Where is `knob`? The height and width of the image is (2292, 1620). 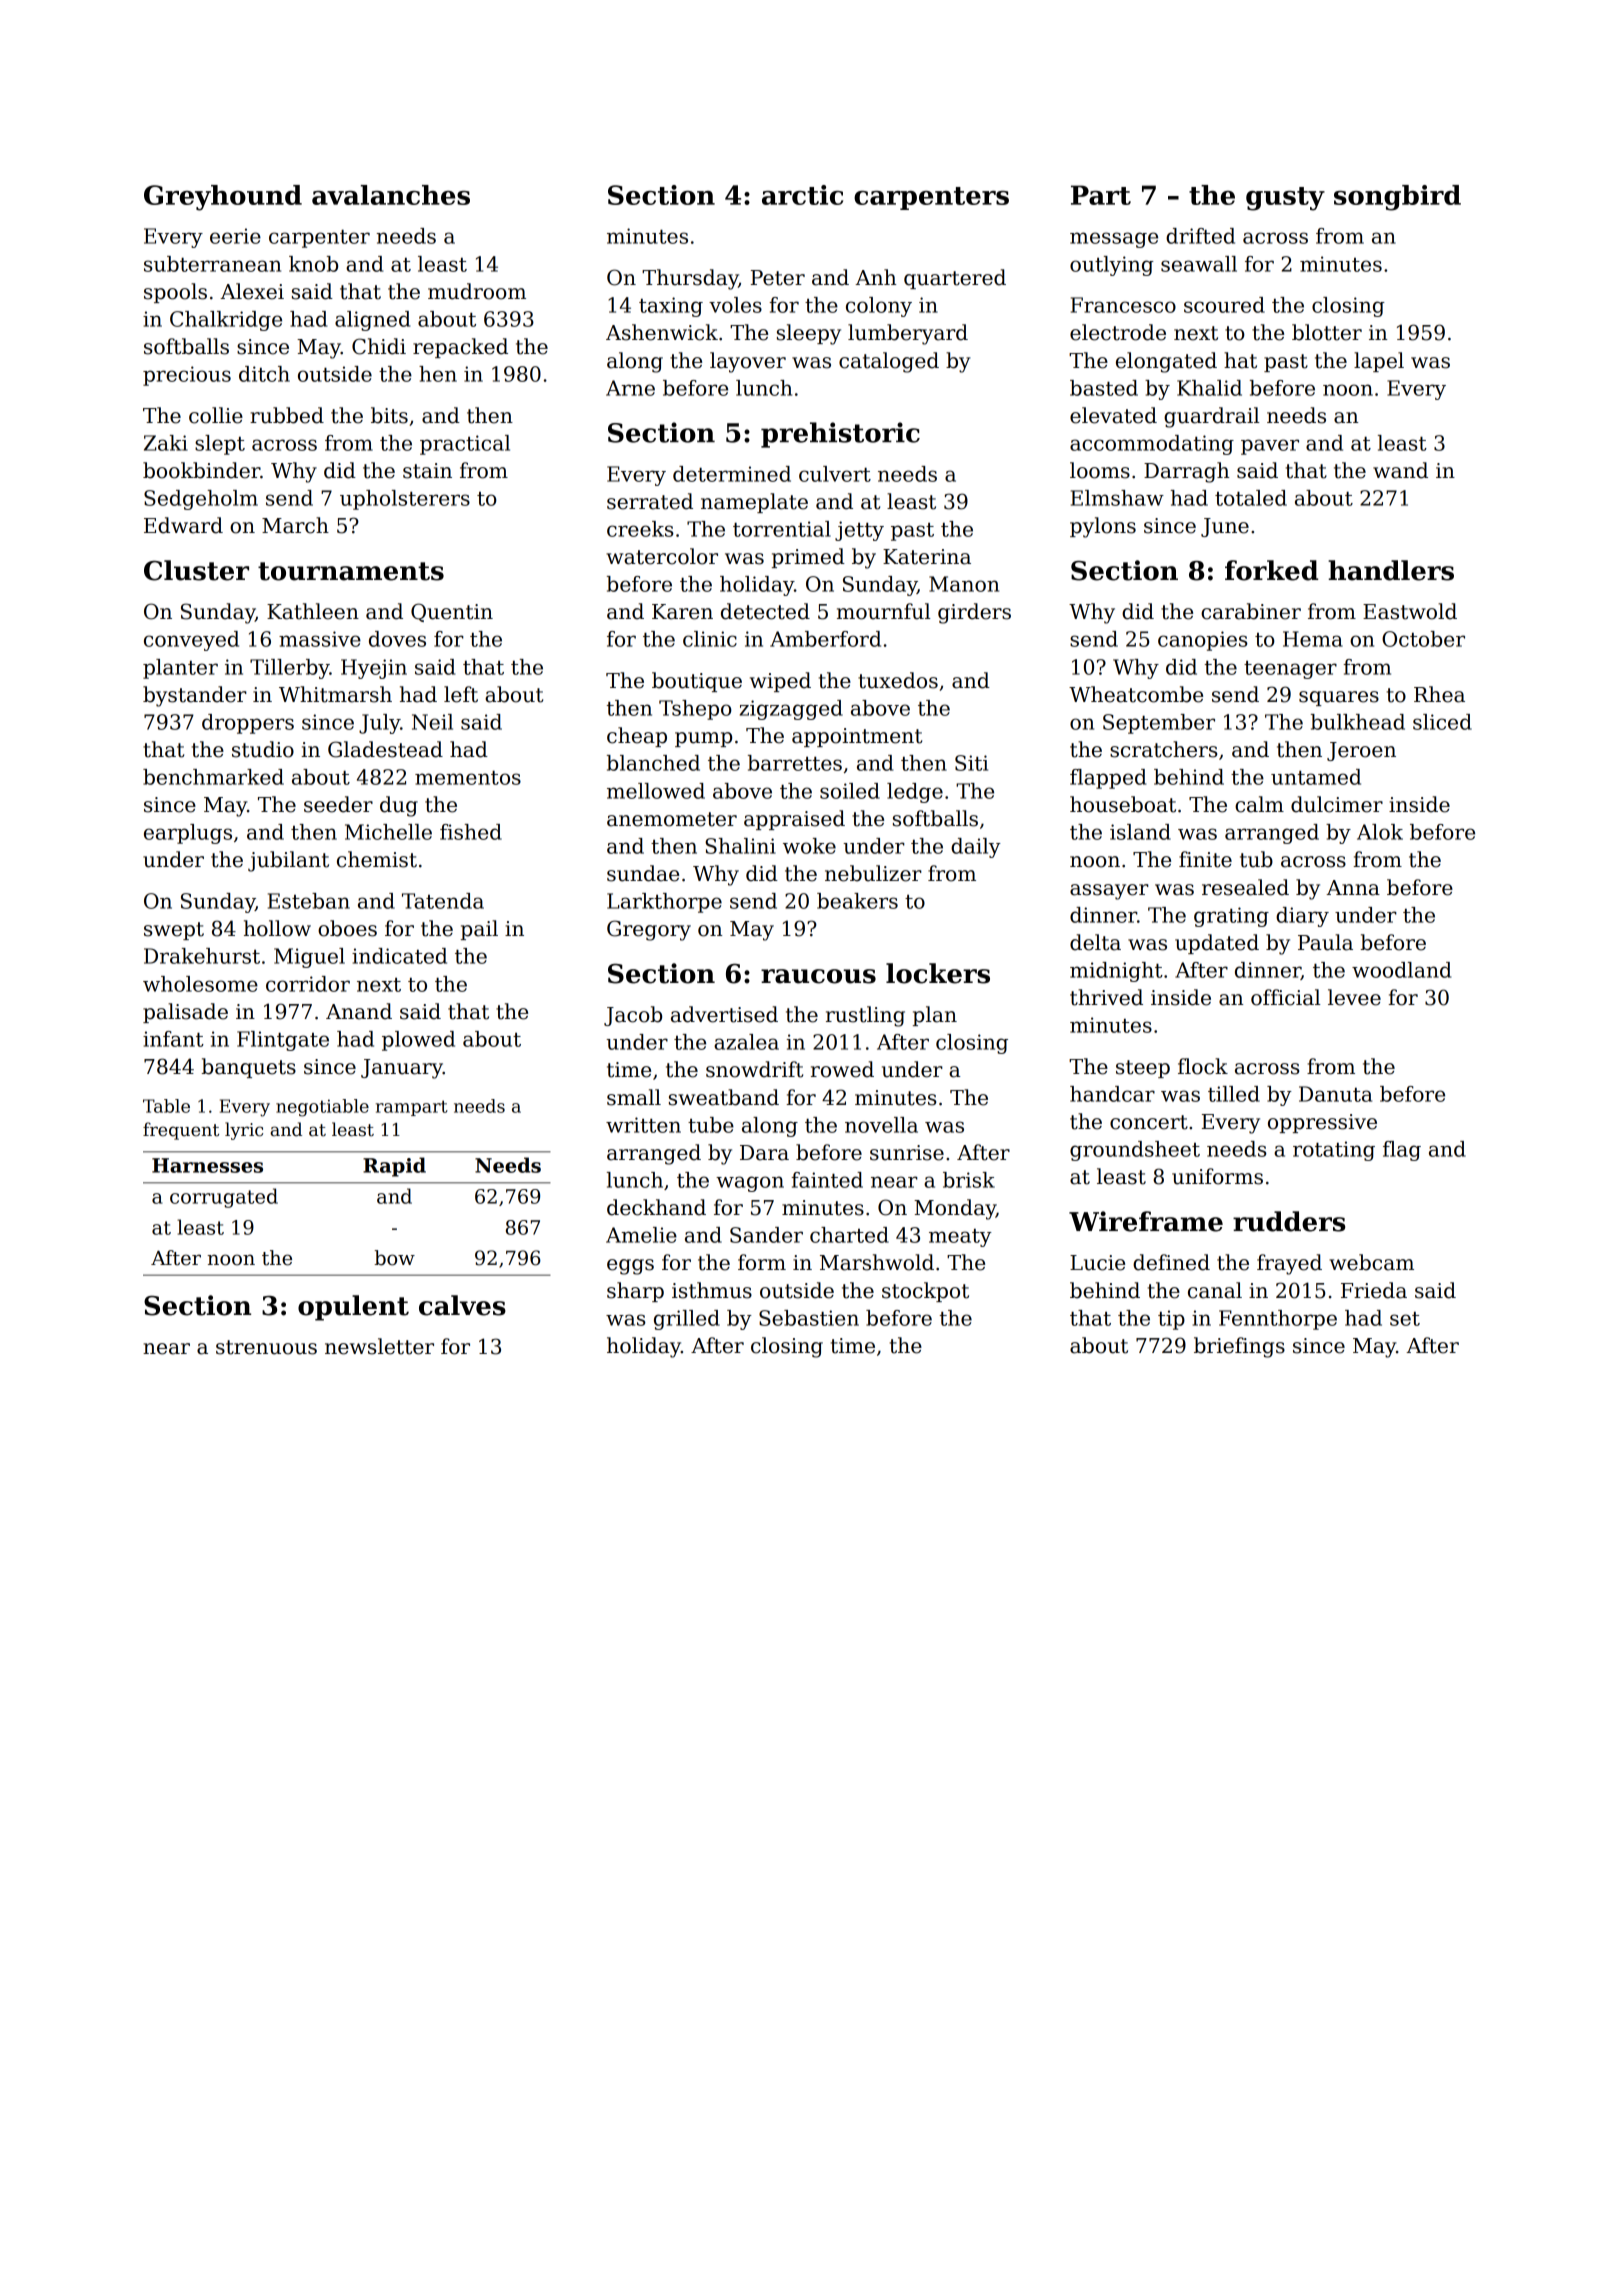
knob is located at coordinates (313, 264).
